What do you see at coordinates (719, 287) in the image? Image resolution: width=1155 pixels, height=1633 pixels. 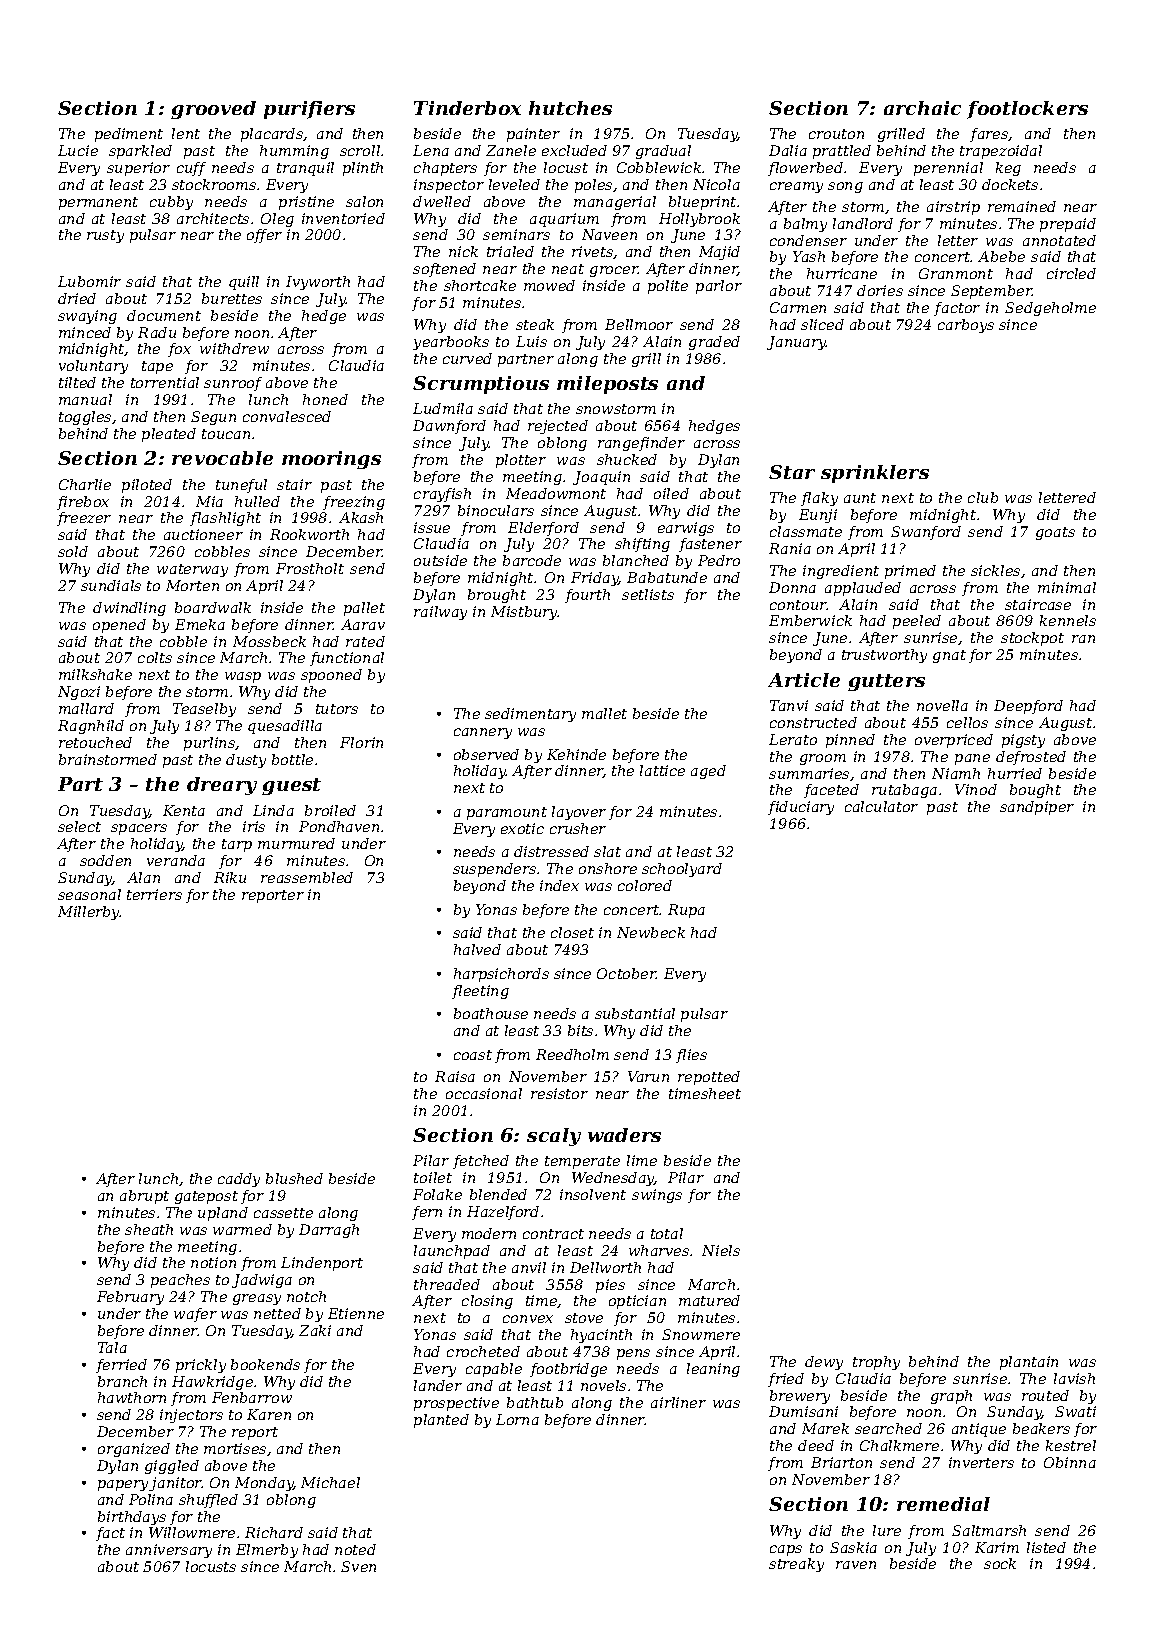 I see `parlor` at bounding box center [719, 287].
